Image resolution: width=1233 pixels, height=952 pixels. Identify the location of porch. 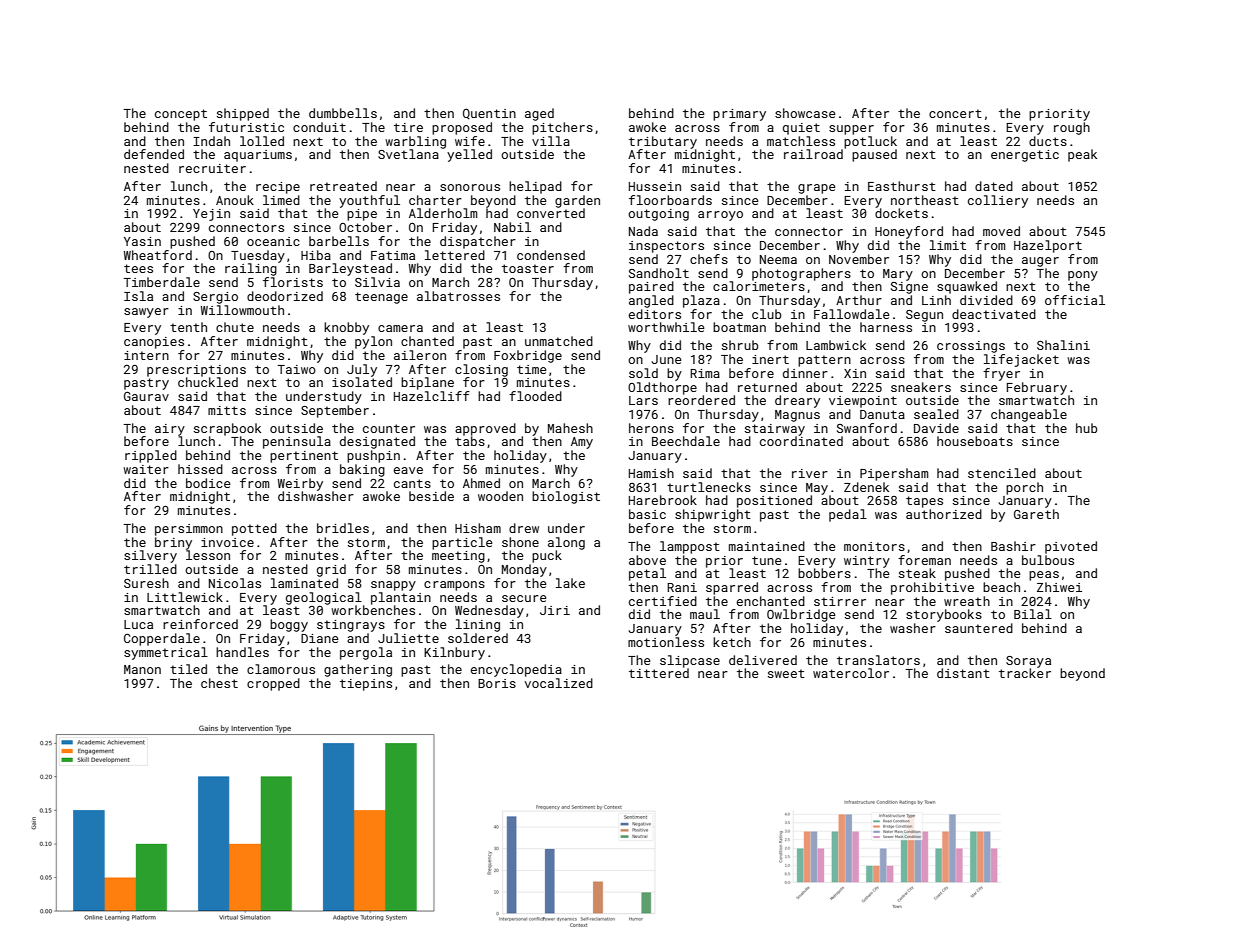
(1024, 488).
